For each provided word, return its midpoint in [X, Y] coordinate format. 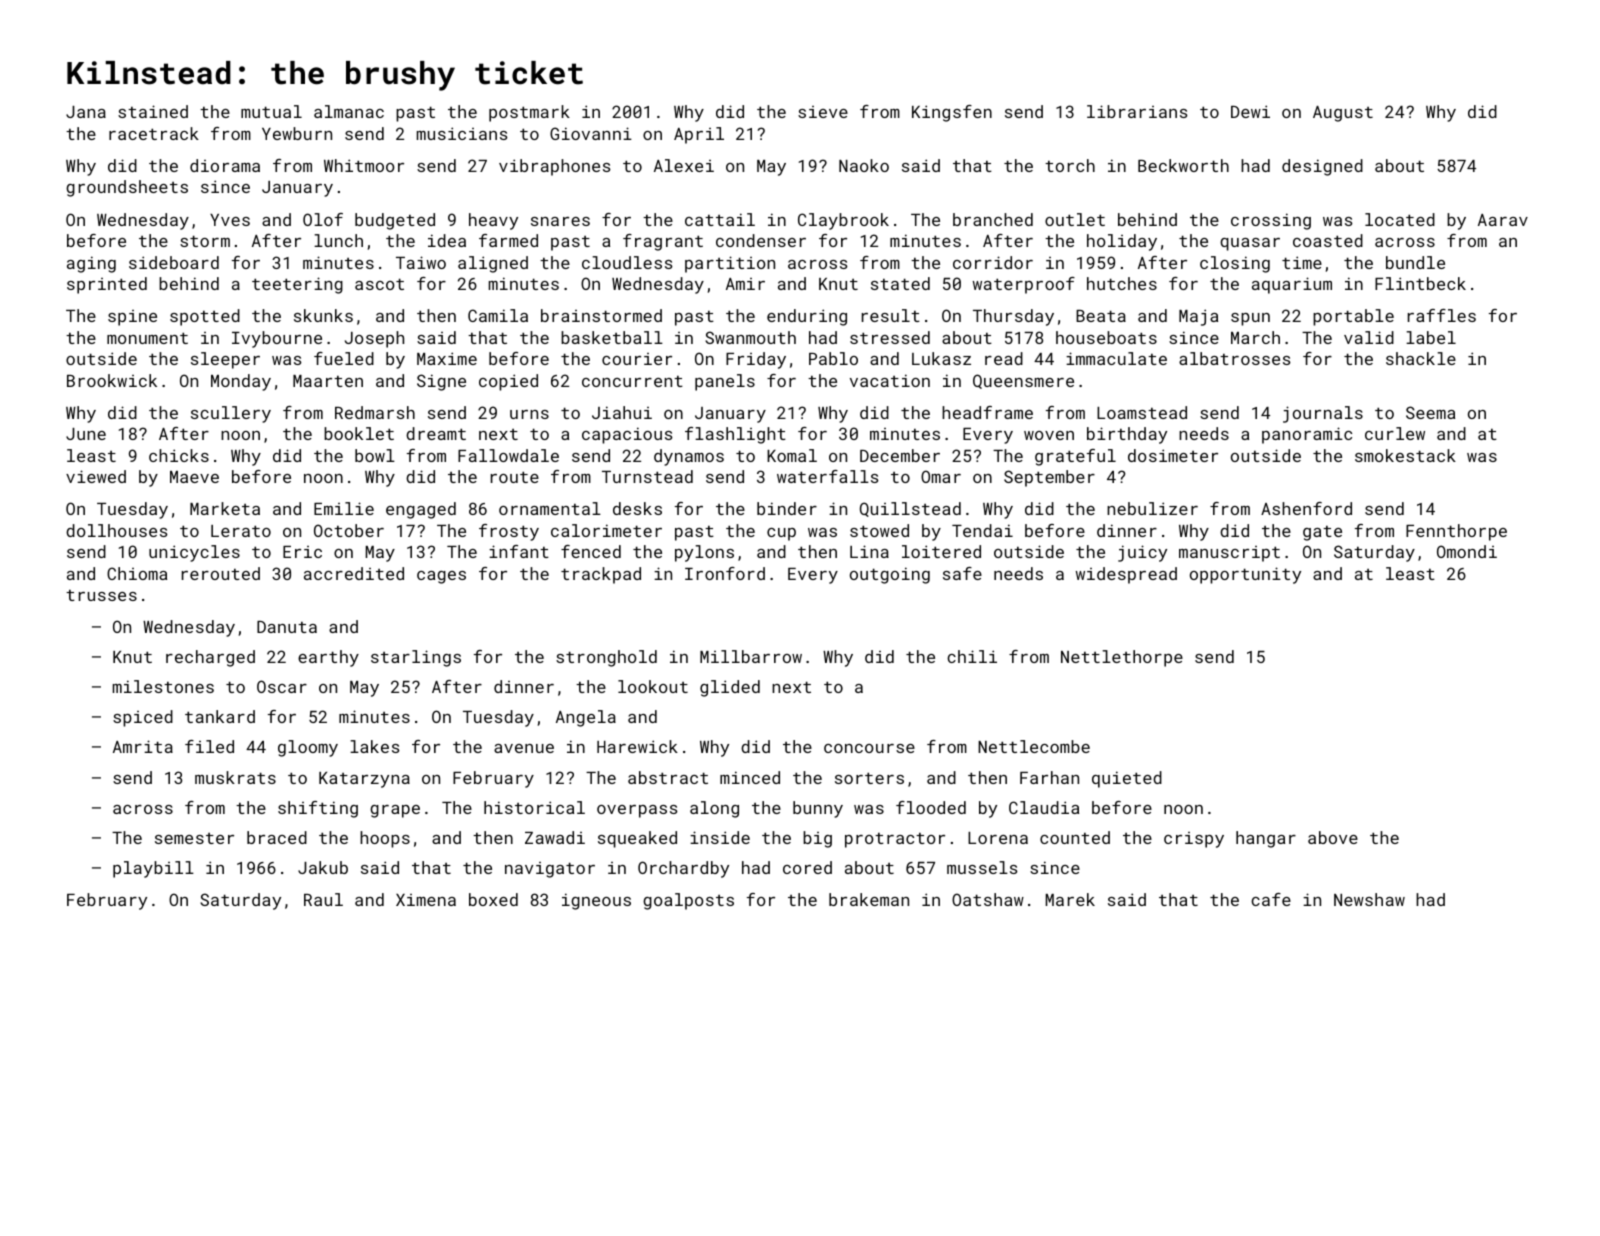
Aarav [1503, 220]
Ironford [725, 573]
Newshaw [1369, 899]
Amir [745, 284]
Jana [86, 112]
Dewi [1250, 111]
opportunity [1245, 575]
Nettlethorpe [1122, 658]
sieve [823, 112]
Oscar [282, 686]
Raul [323, 899]
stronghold [606, 658]
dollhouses [117, 530]
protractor [895, 840]
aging [91, 264]
